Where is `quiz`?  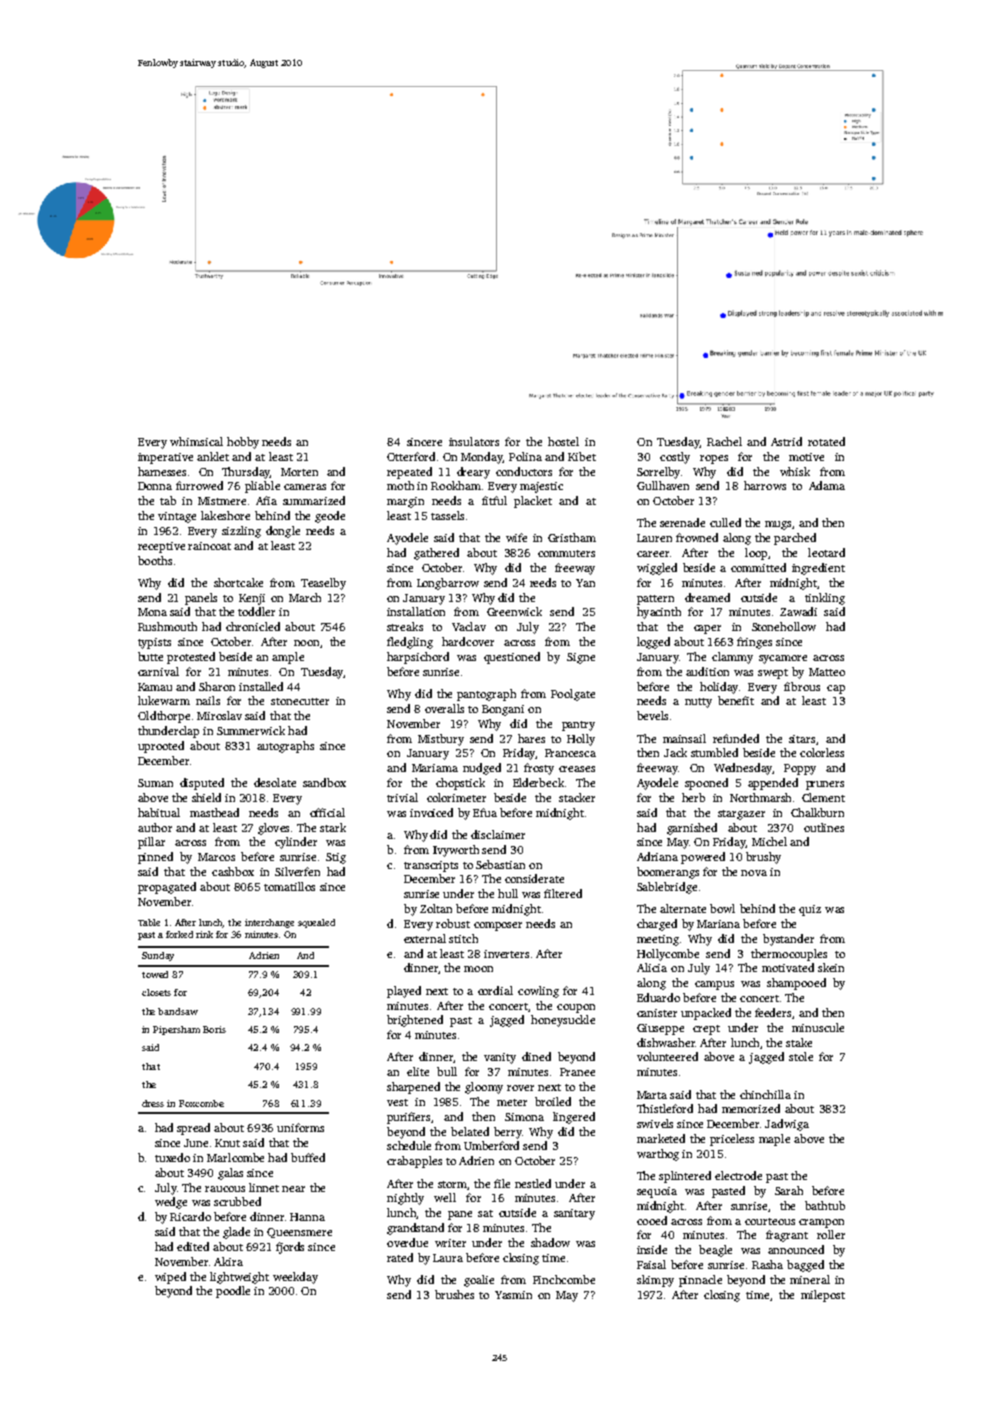 quiz is located at coordinates (810, 910).
